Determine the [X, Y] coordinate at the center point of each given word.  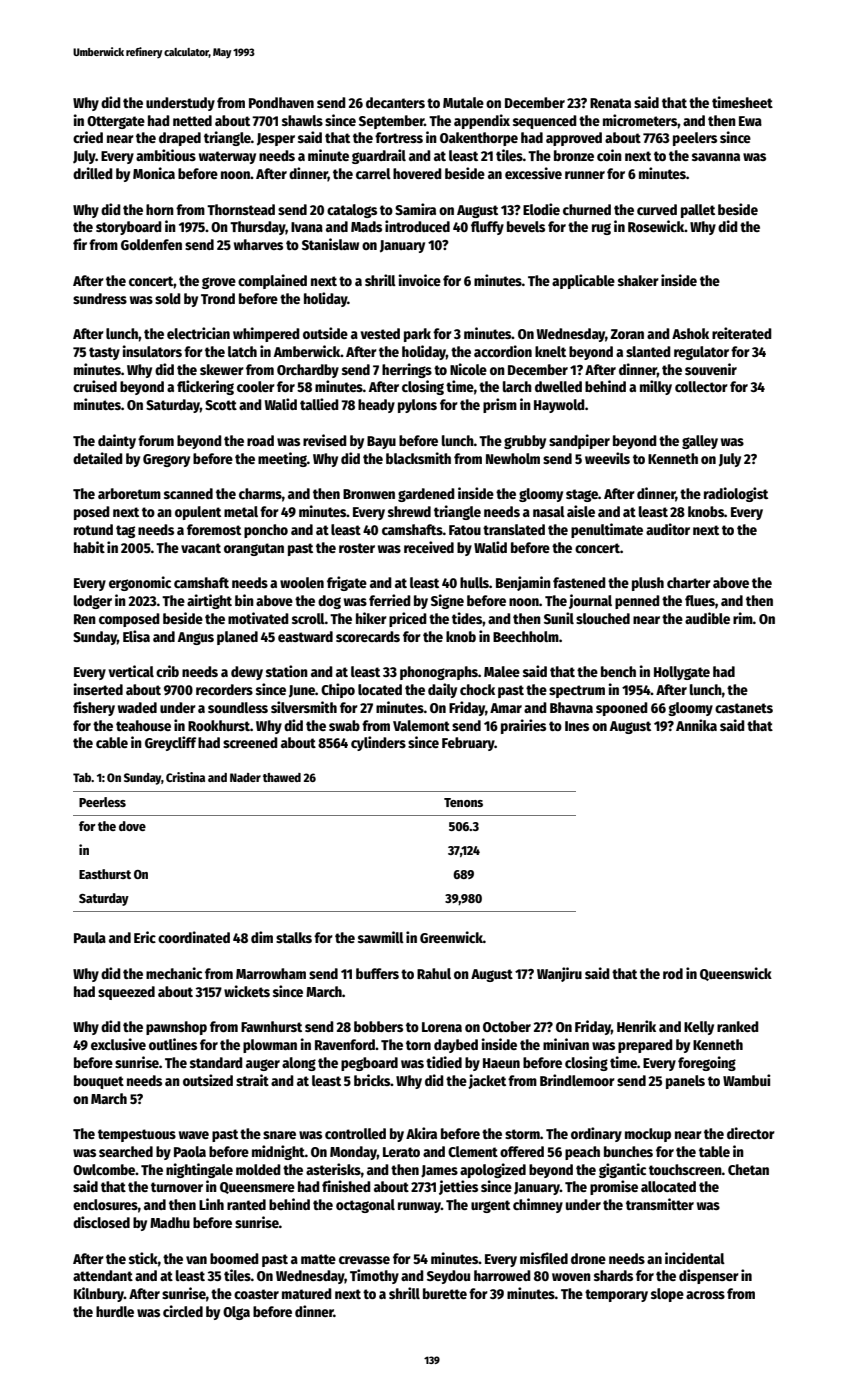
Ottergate [116, 122]
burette [445, 1293]
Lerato [401, 1152]
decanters [395, 102]
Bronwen [369, 494]
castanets [744, 708]
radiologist [736, 494]
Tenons [463, 802]
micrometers [640, 120]
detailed [98, 458]
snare [279, 1135]
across [705, 1295]
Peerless [102, 802]
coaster [256, 1294]
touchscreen [685, 1169]
